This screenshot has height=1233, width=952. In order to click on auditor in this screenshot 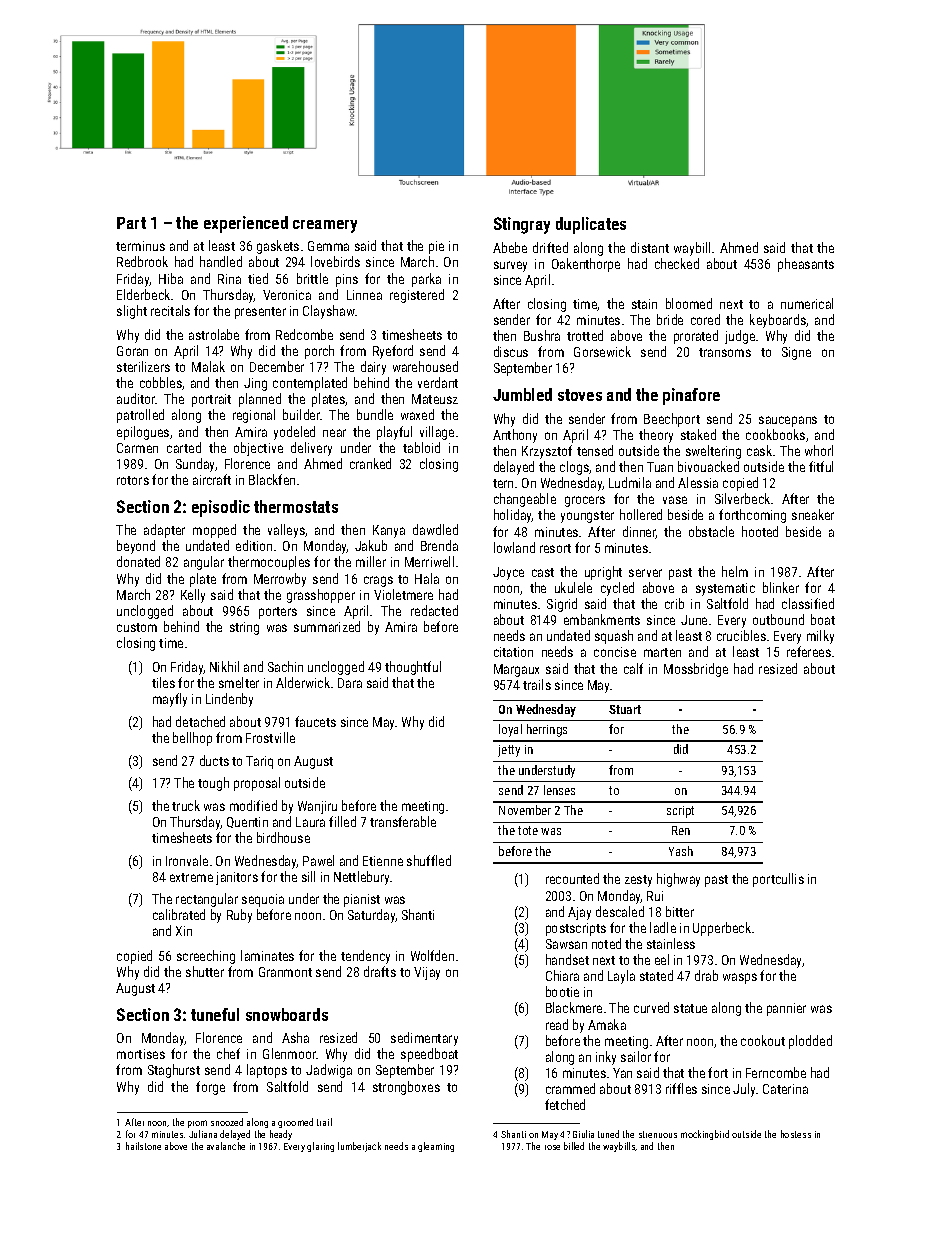, I will do `click(136, 398)`.
